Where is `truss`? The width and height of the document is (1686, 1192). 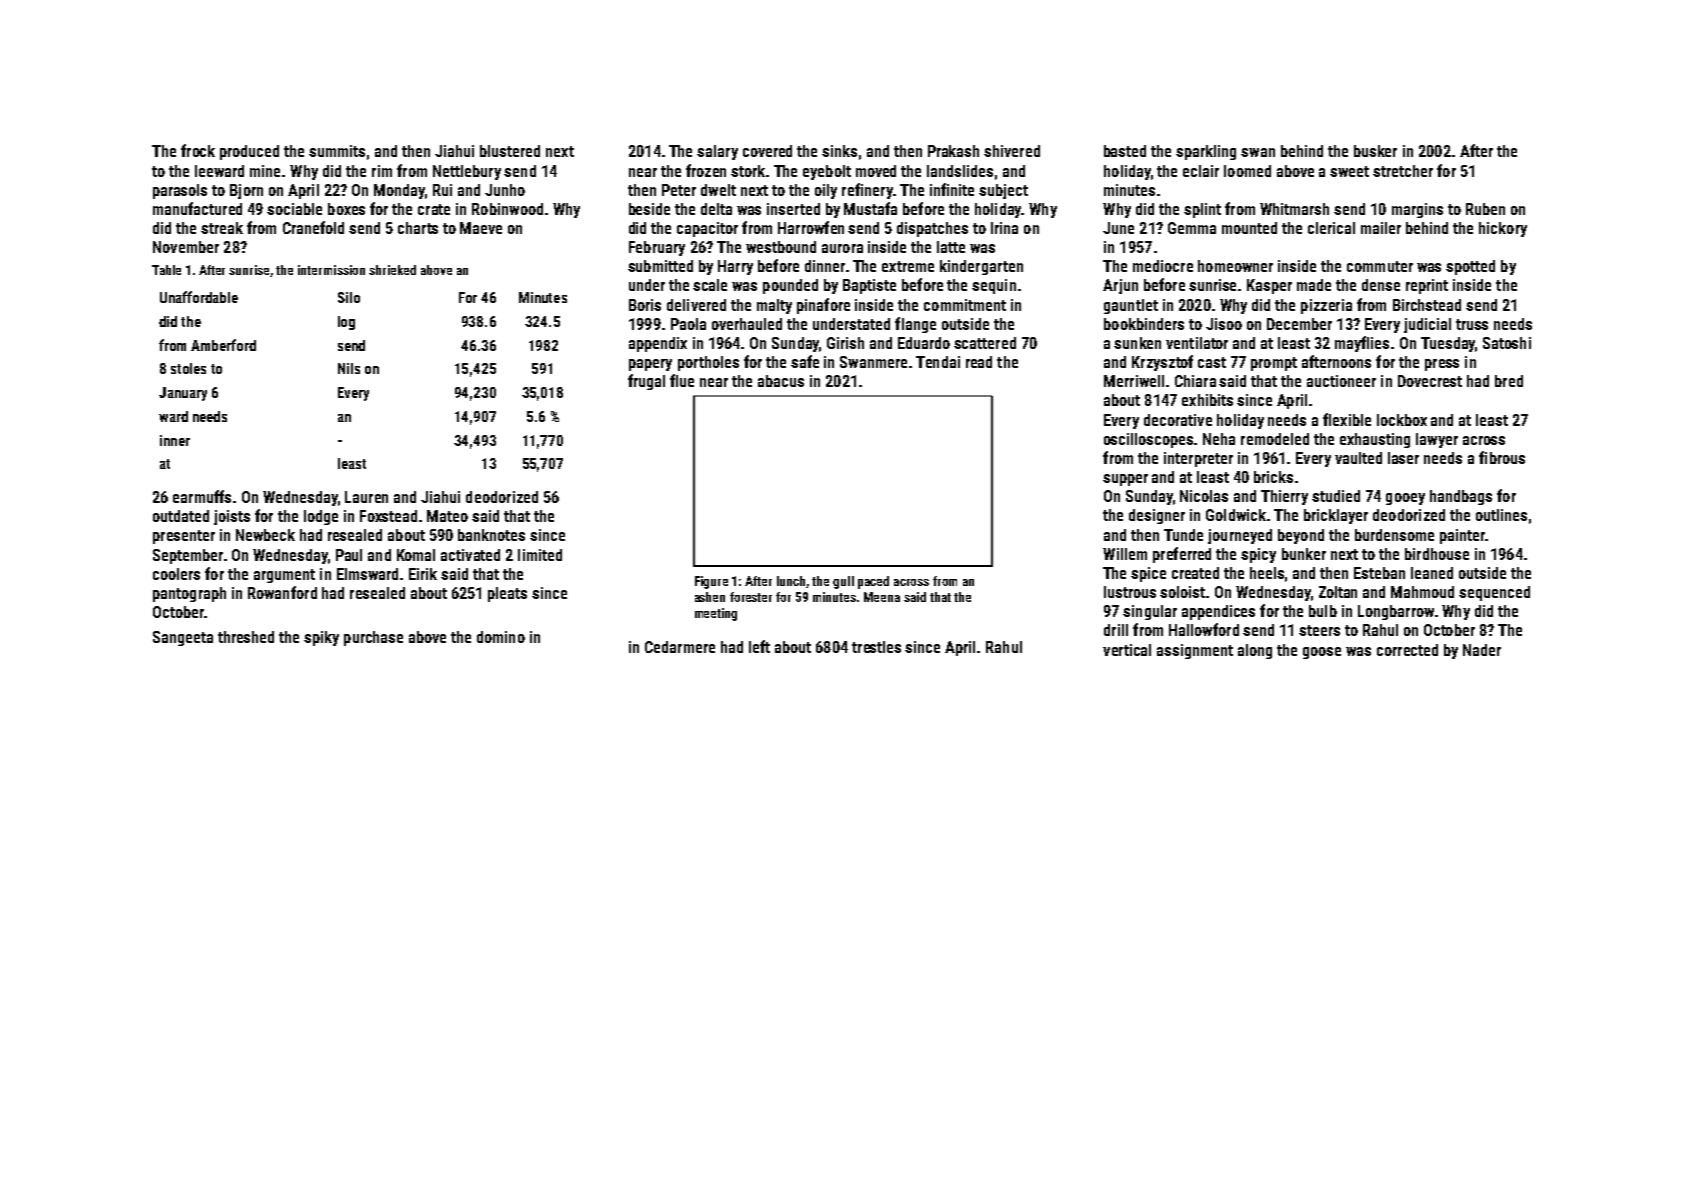
truss is located at coordinates (1472, 324).
